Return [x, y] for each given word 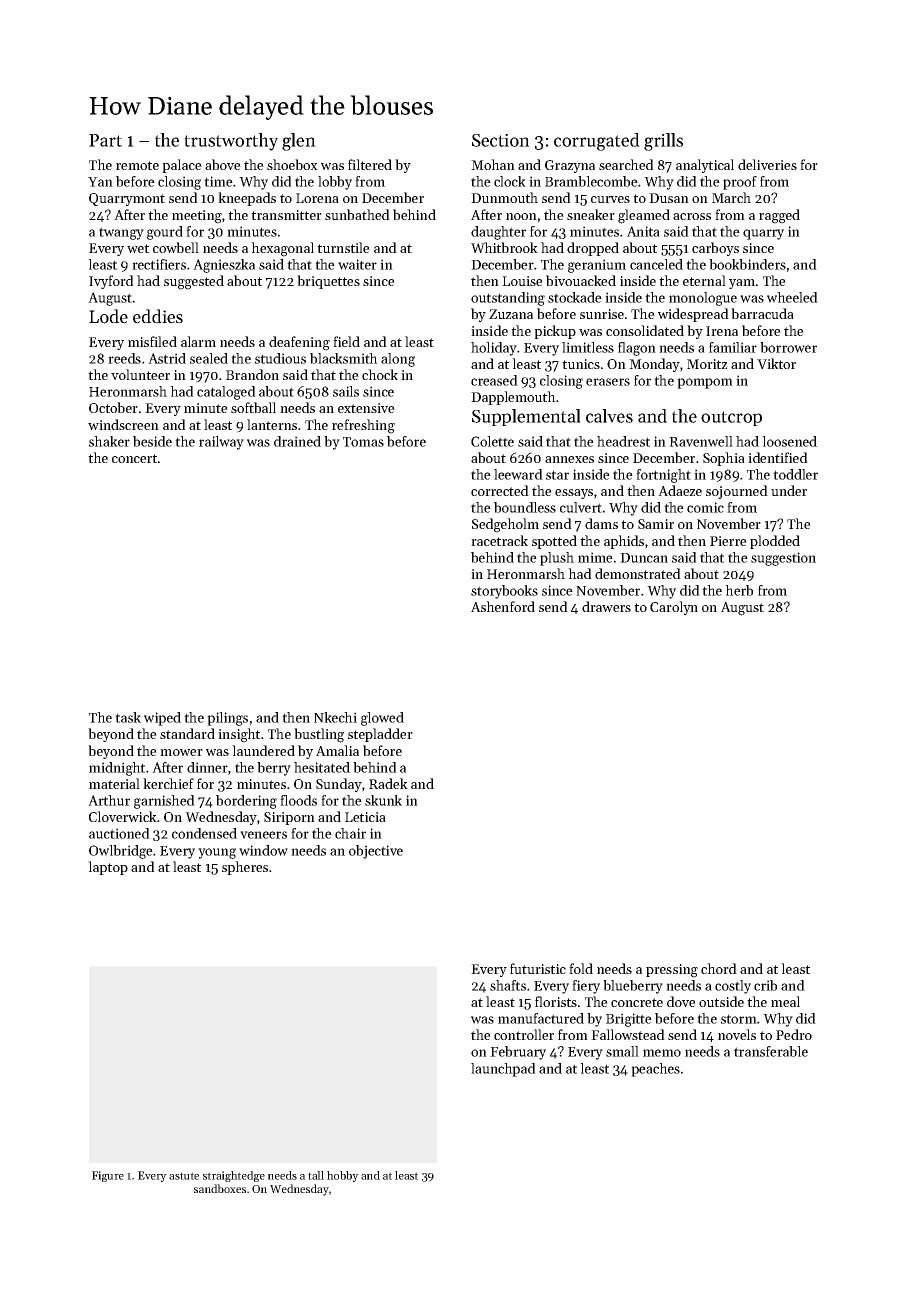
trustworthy [231, 142]
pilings [227, 719]
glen [299, 142]
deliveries [767, 164]
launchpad [503, 1070]
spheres [245, 868]
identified [778, 457]
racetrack [499, 540]
